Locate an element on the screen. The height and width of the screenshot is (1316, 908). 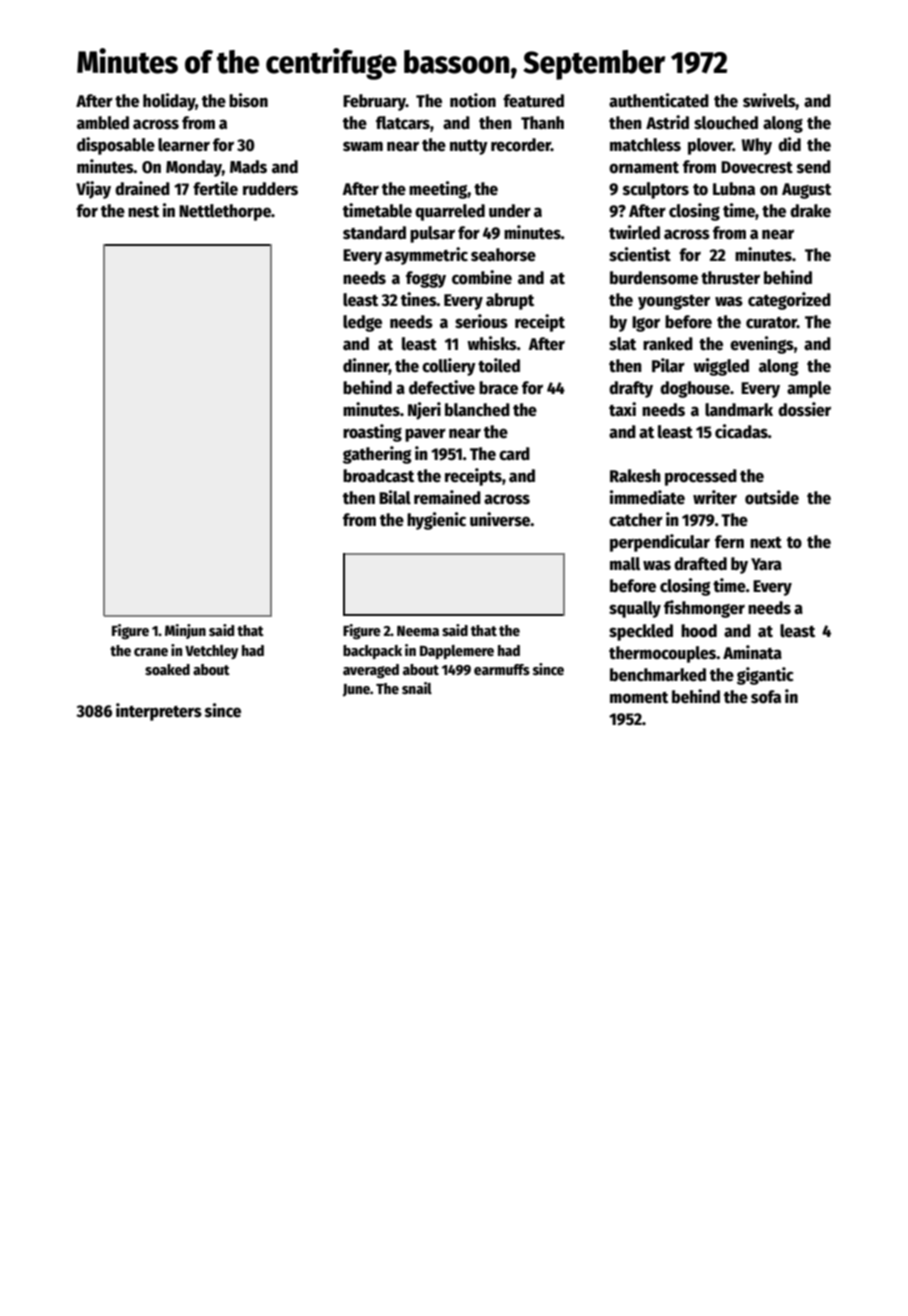
Rakesh is located at coordinates (635, 476).
